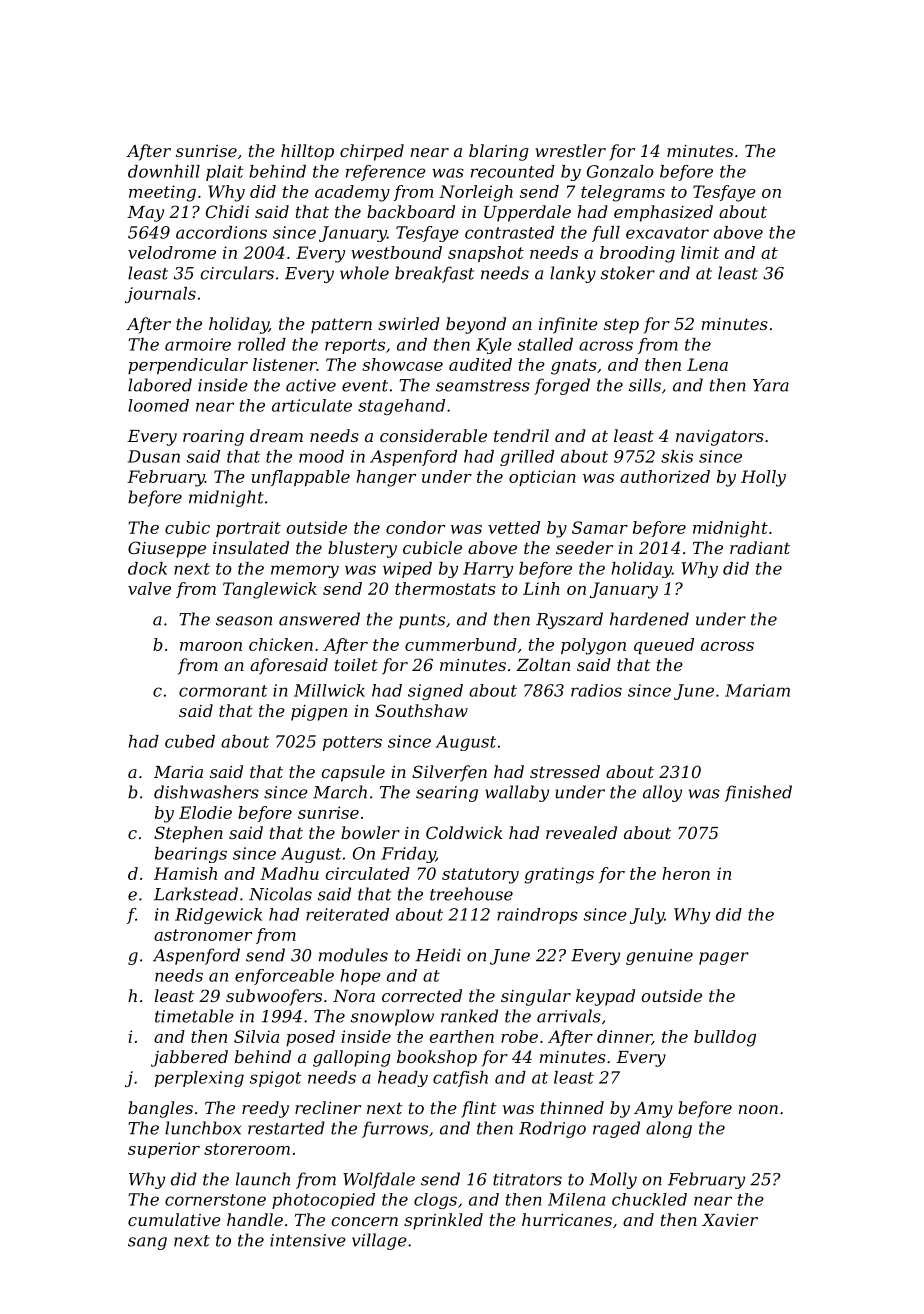 The width and height of the document is (924, 1314). I want to click on Madhu, so click(289, 873).
